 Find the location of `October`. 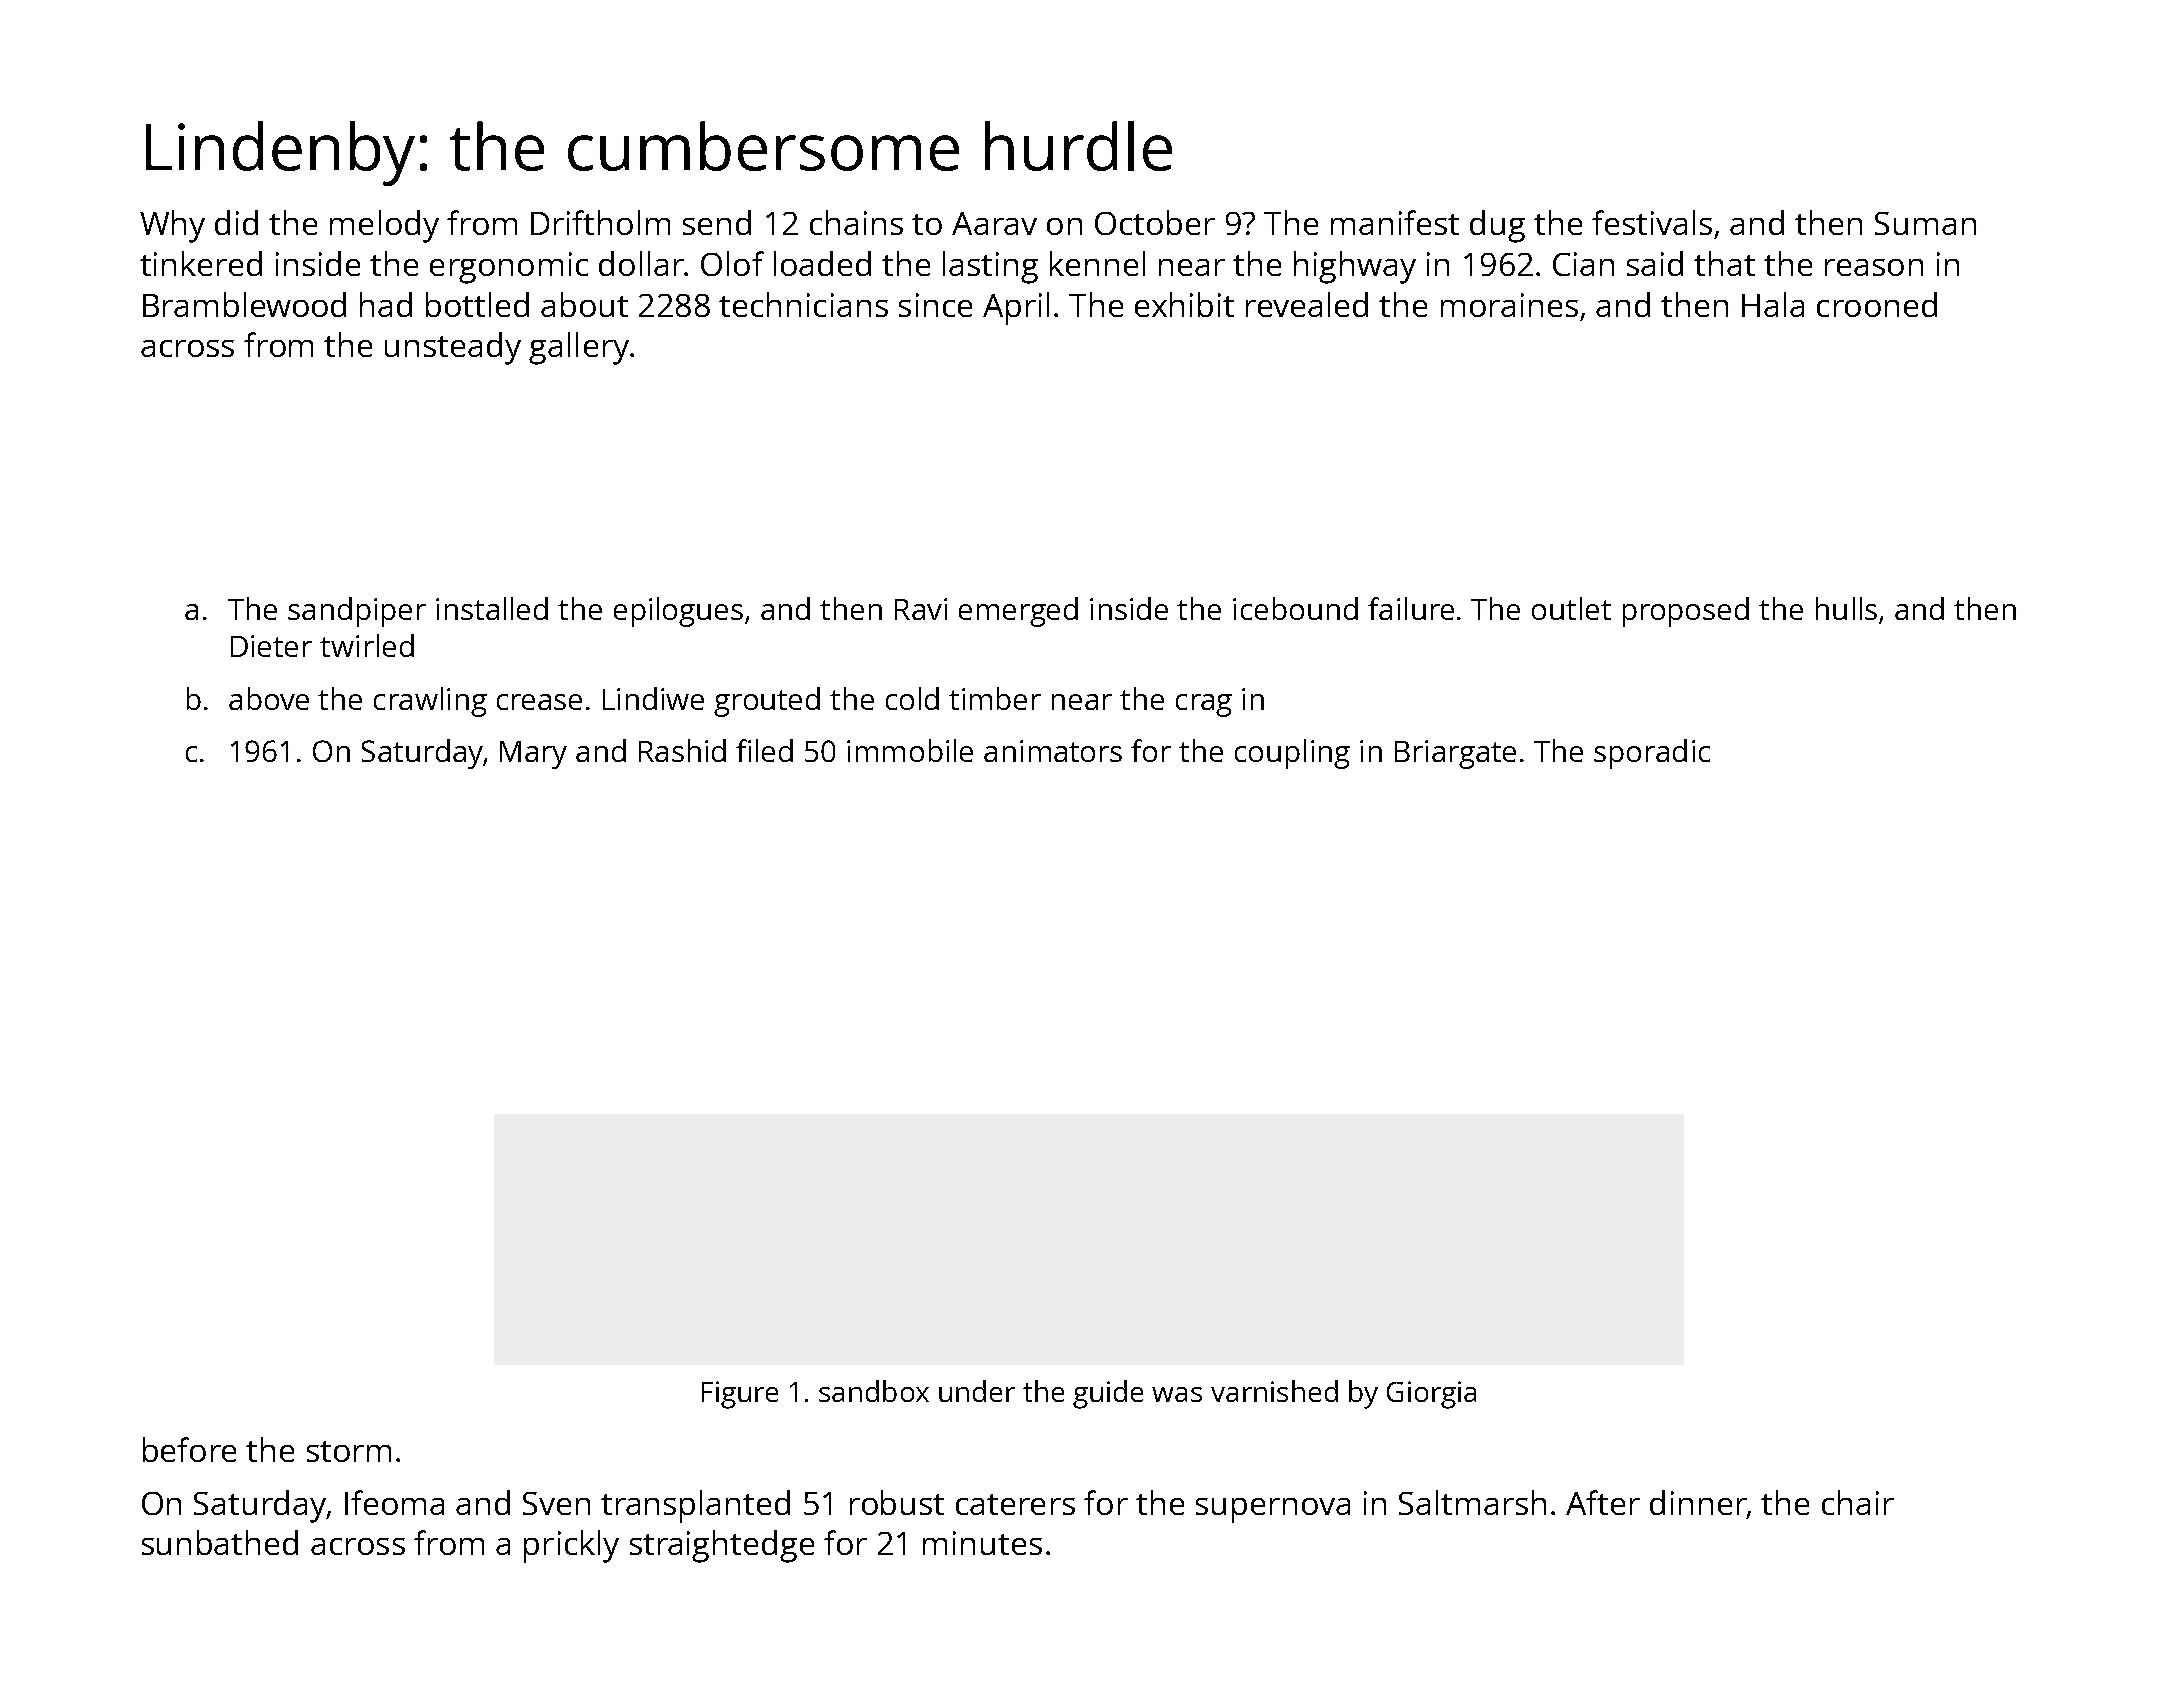

October is located at coordinates (1155, 222).
